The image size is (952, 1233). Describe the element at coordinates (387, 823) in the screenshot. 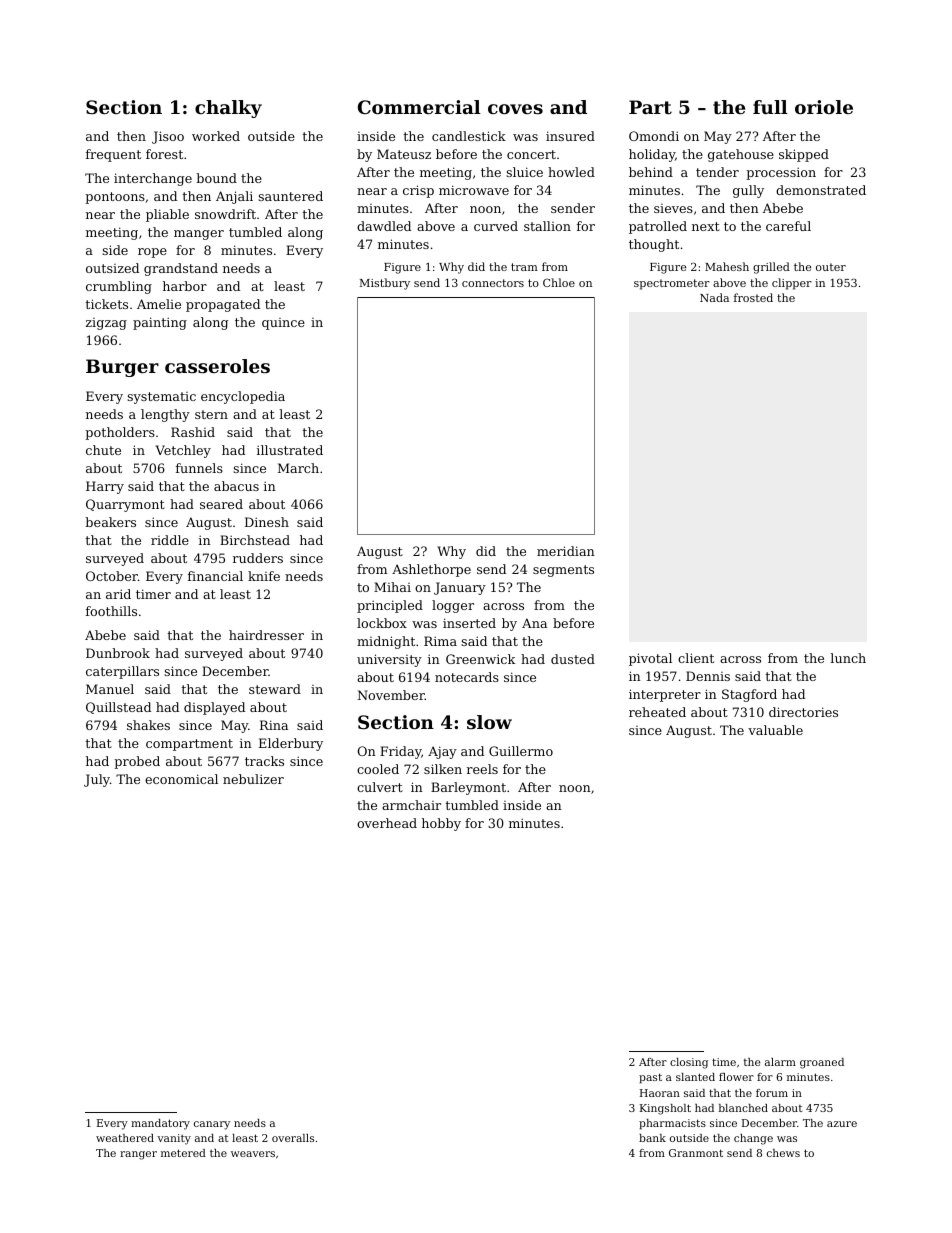

I see `overhead` at that location.
